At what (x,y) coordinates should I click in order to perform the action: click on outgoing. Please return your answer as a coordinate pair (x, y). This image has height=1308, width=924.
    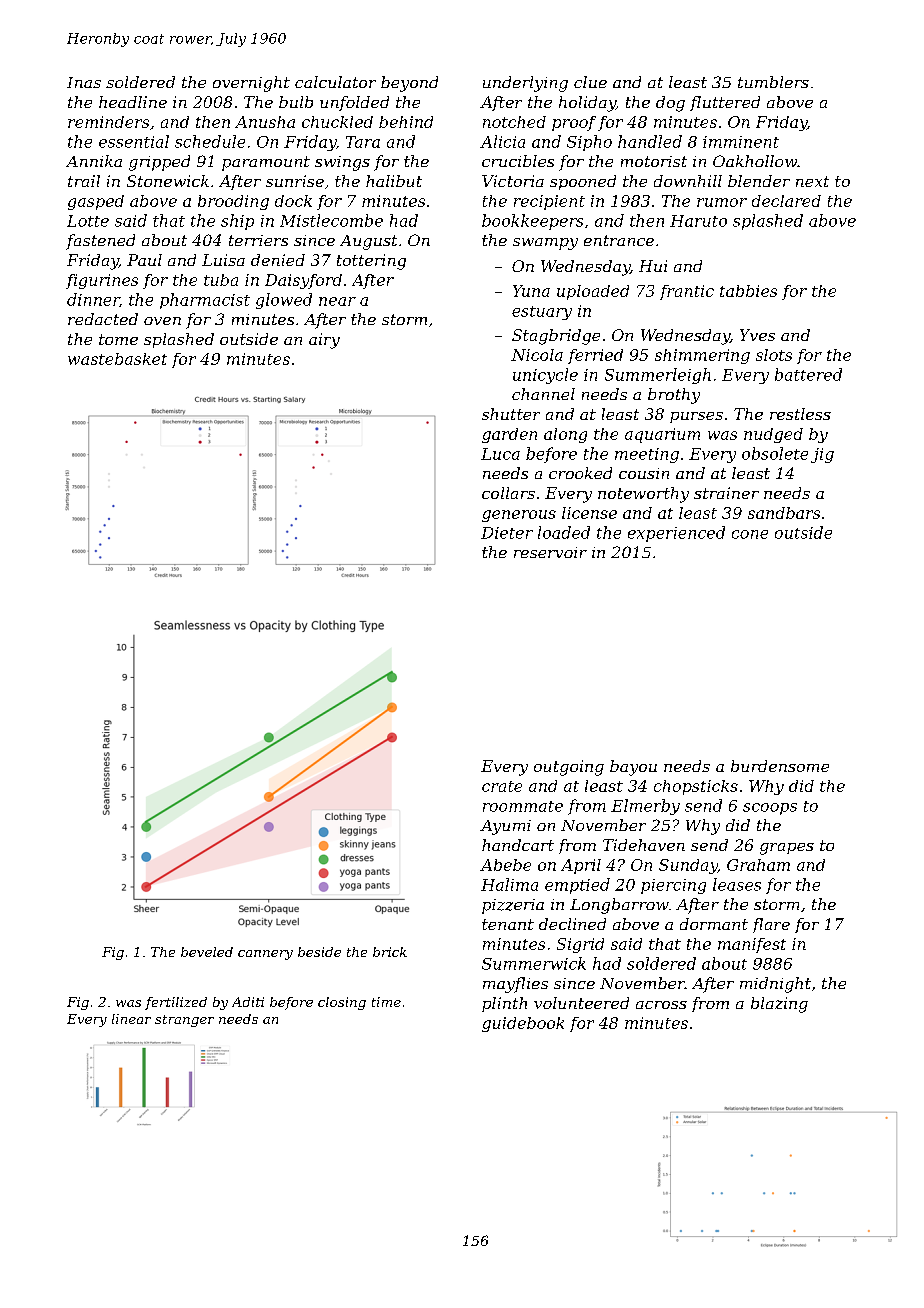
    Looking at the image, I should click on (569, 768).
